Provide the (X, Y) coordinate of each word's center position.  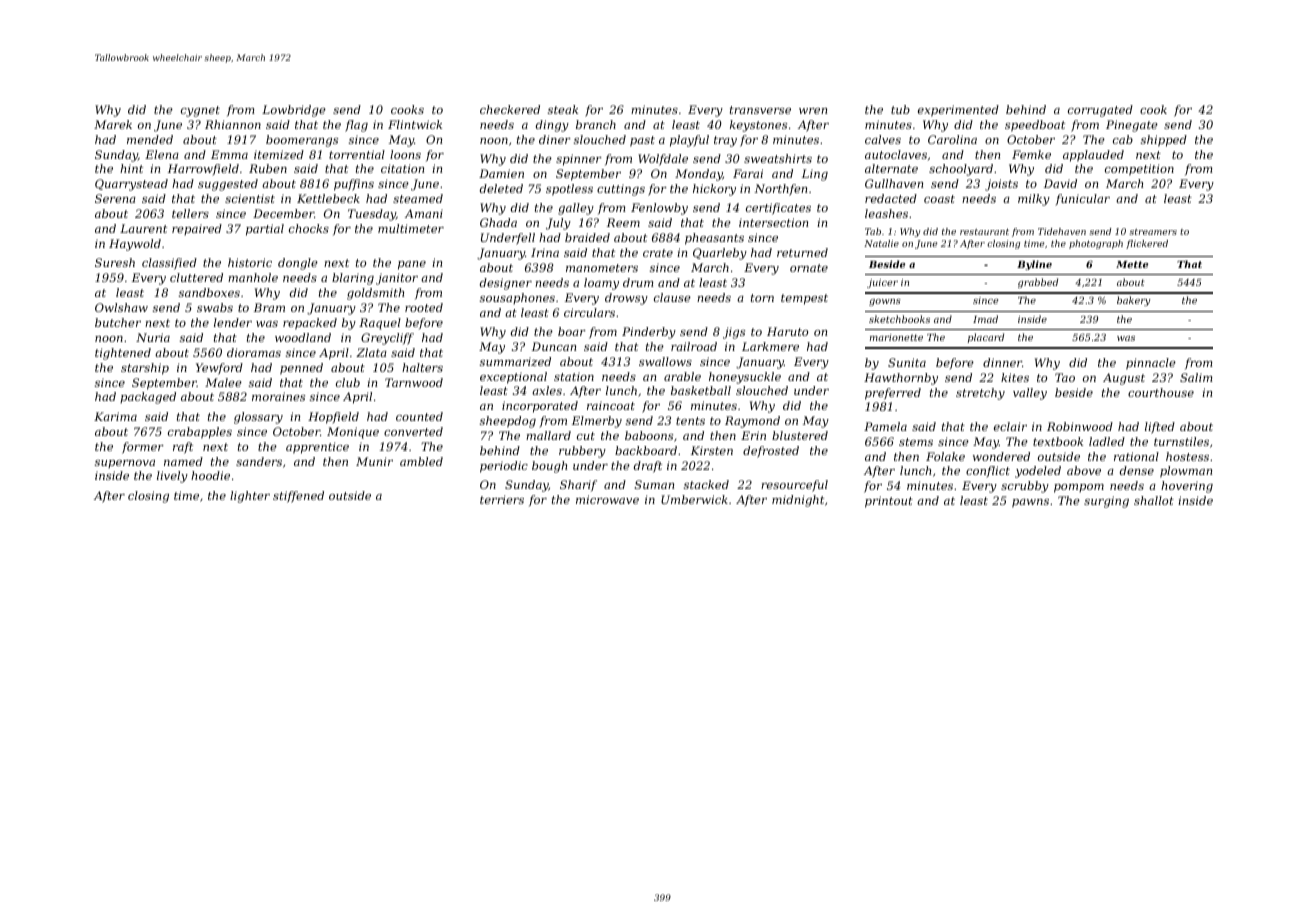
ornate (809, 268)
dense (1137, 470)
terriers (502, 499)
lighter (250, 497)
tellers (190, 213)
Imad (985, 319)
